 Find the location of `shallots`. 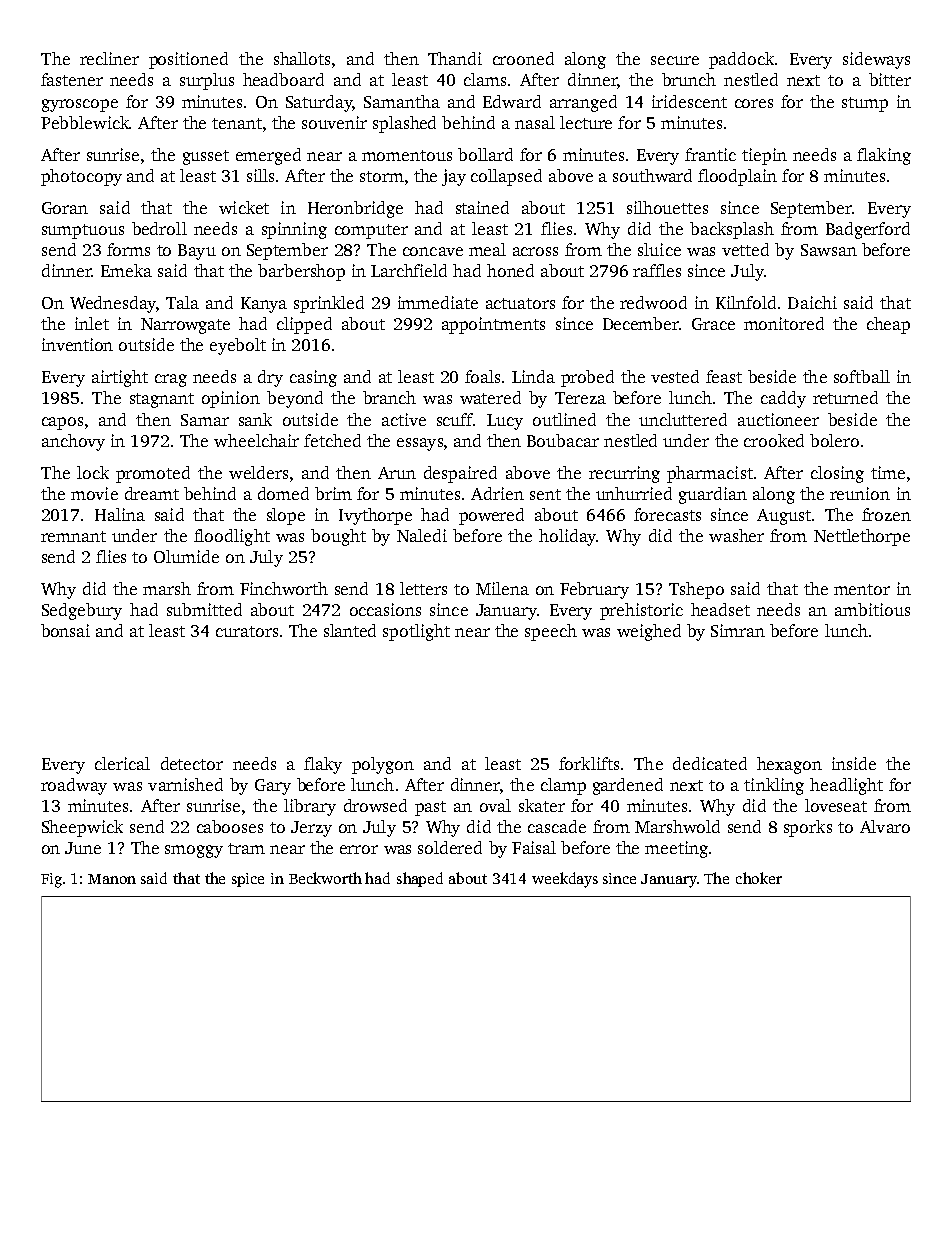

shallots is located at coordinates (302, 58).
